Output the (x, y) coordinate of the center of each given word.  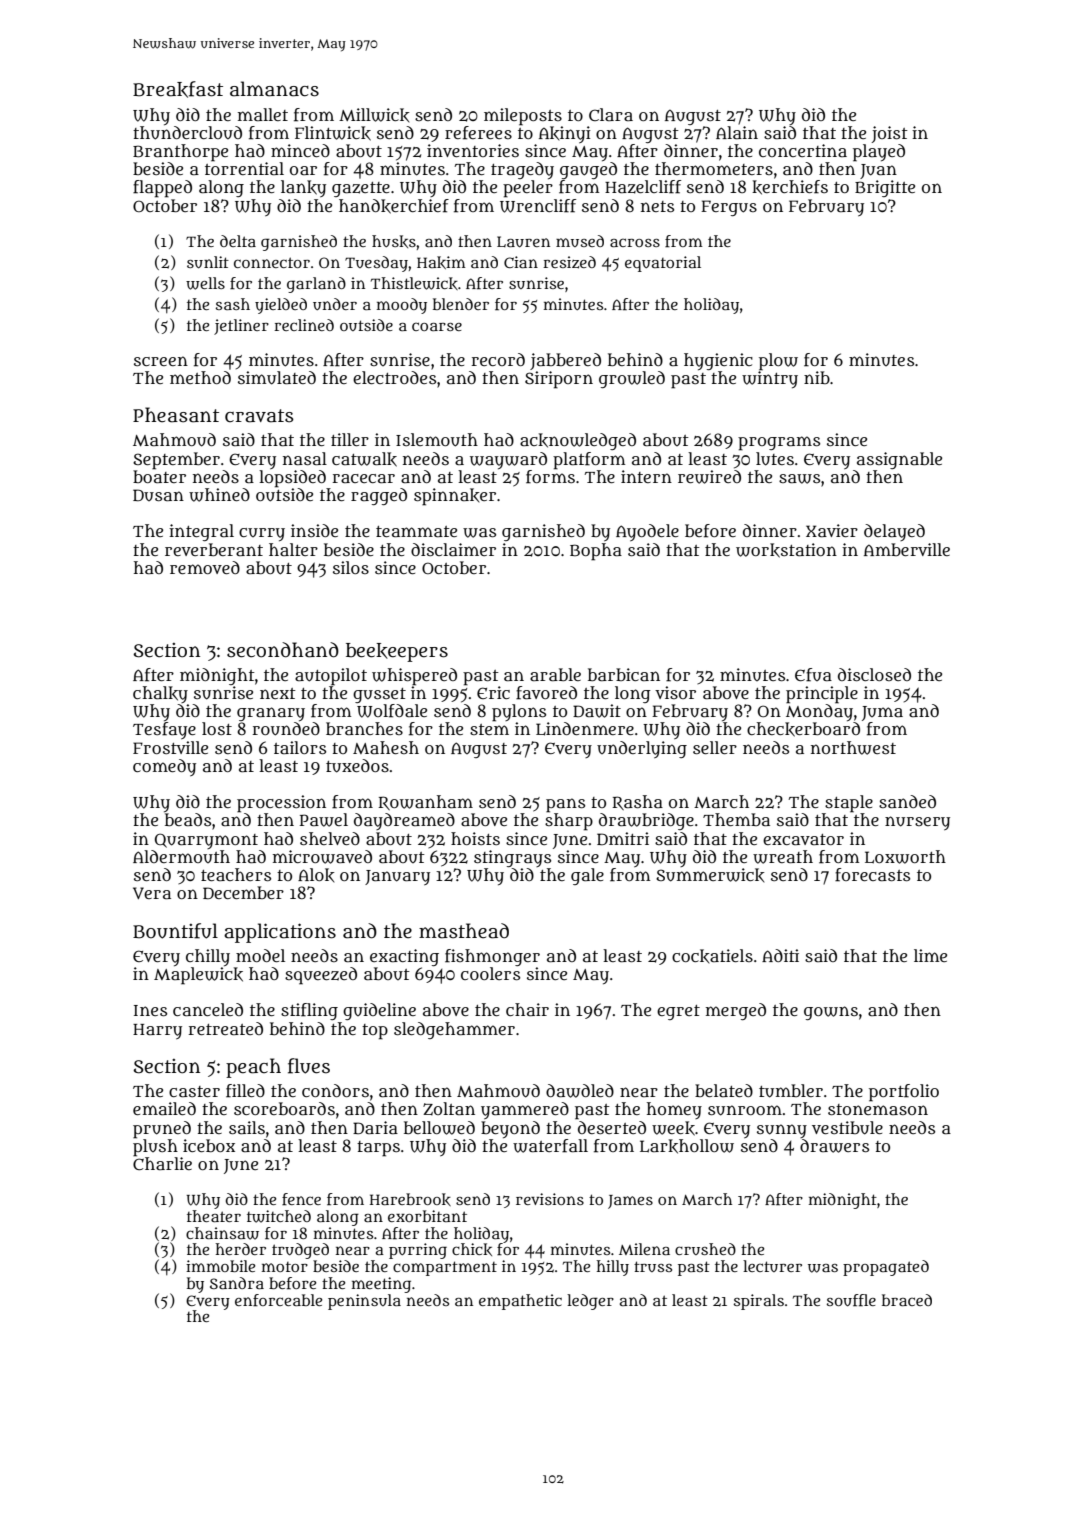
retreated (226, 1028)
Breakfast (178, 89)
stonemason (878, 1109)
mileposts (523, 116)
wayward (508, 460)
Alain (737, 132)
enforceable (278, 1300)
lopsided (292, 478)
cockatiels (712, 956)
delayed (894, 532)
